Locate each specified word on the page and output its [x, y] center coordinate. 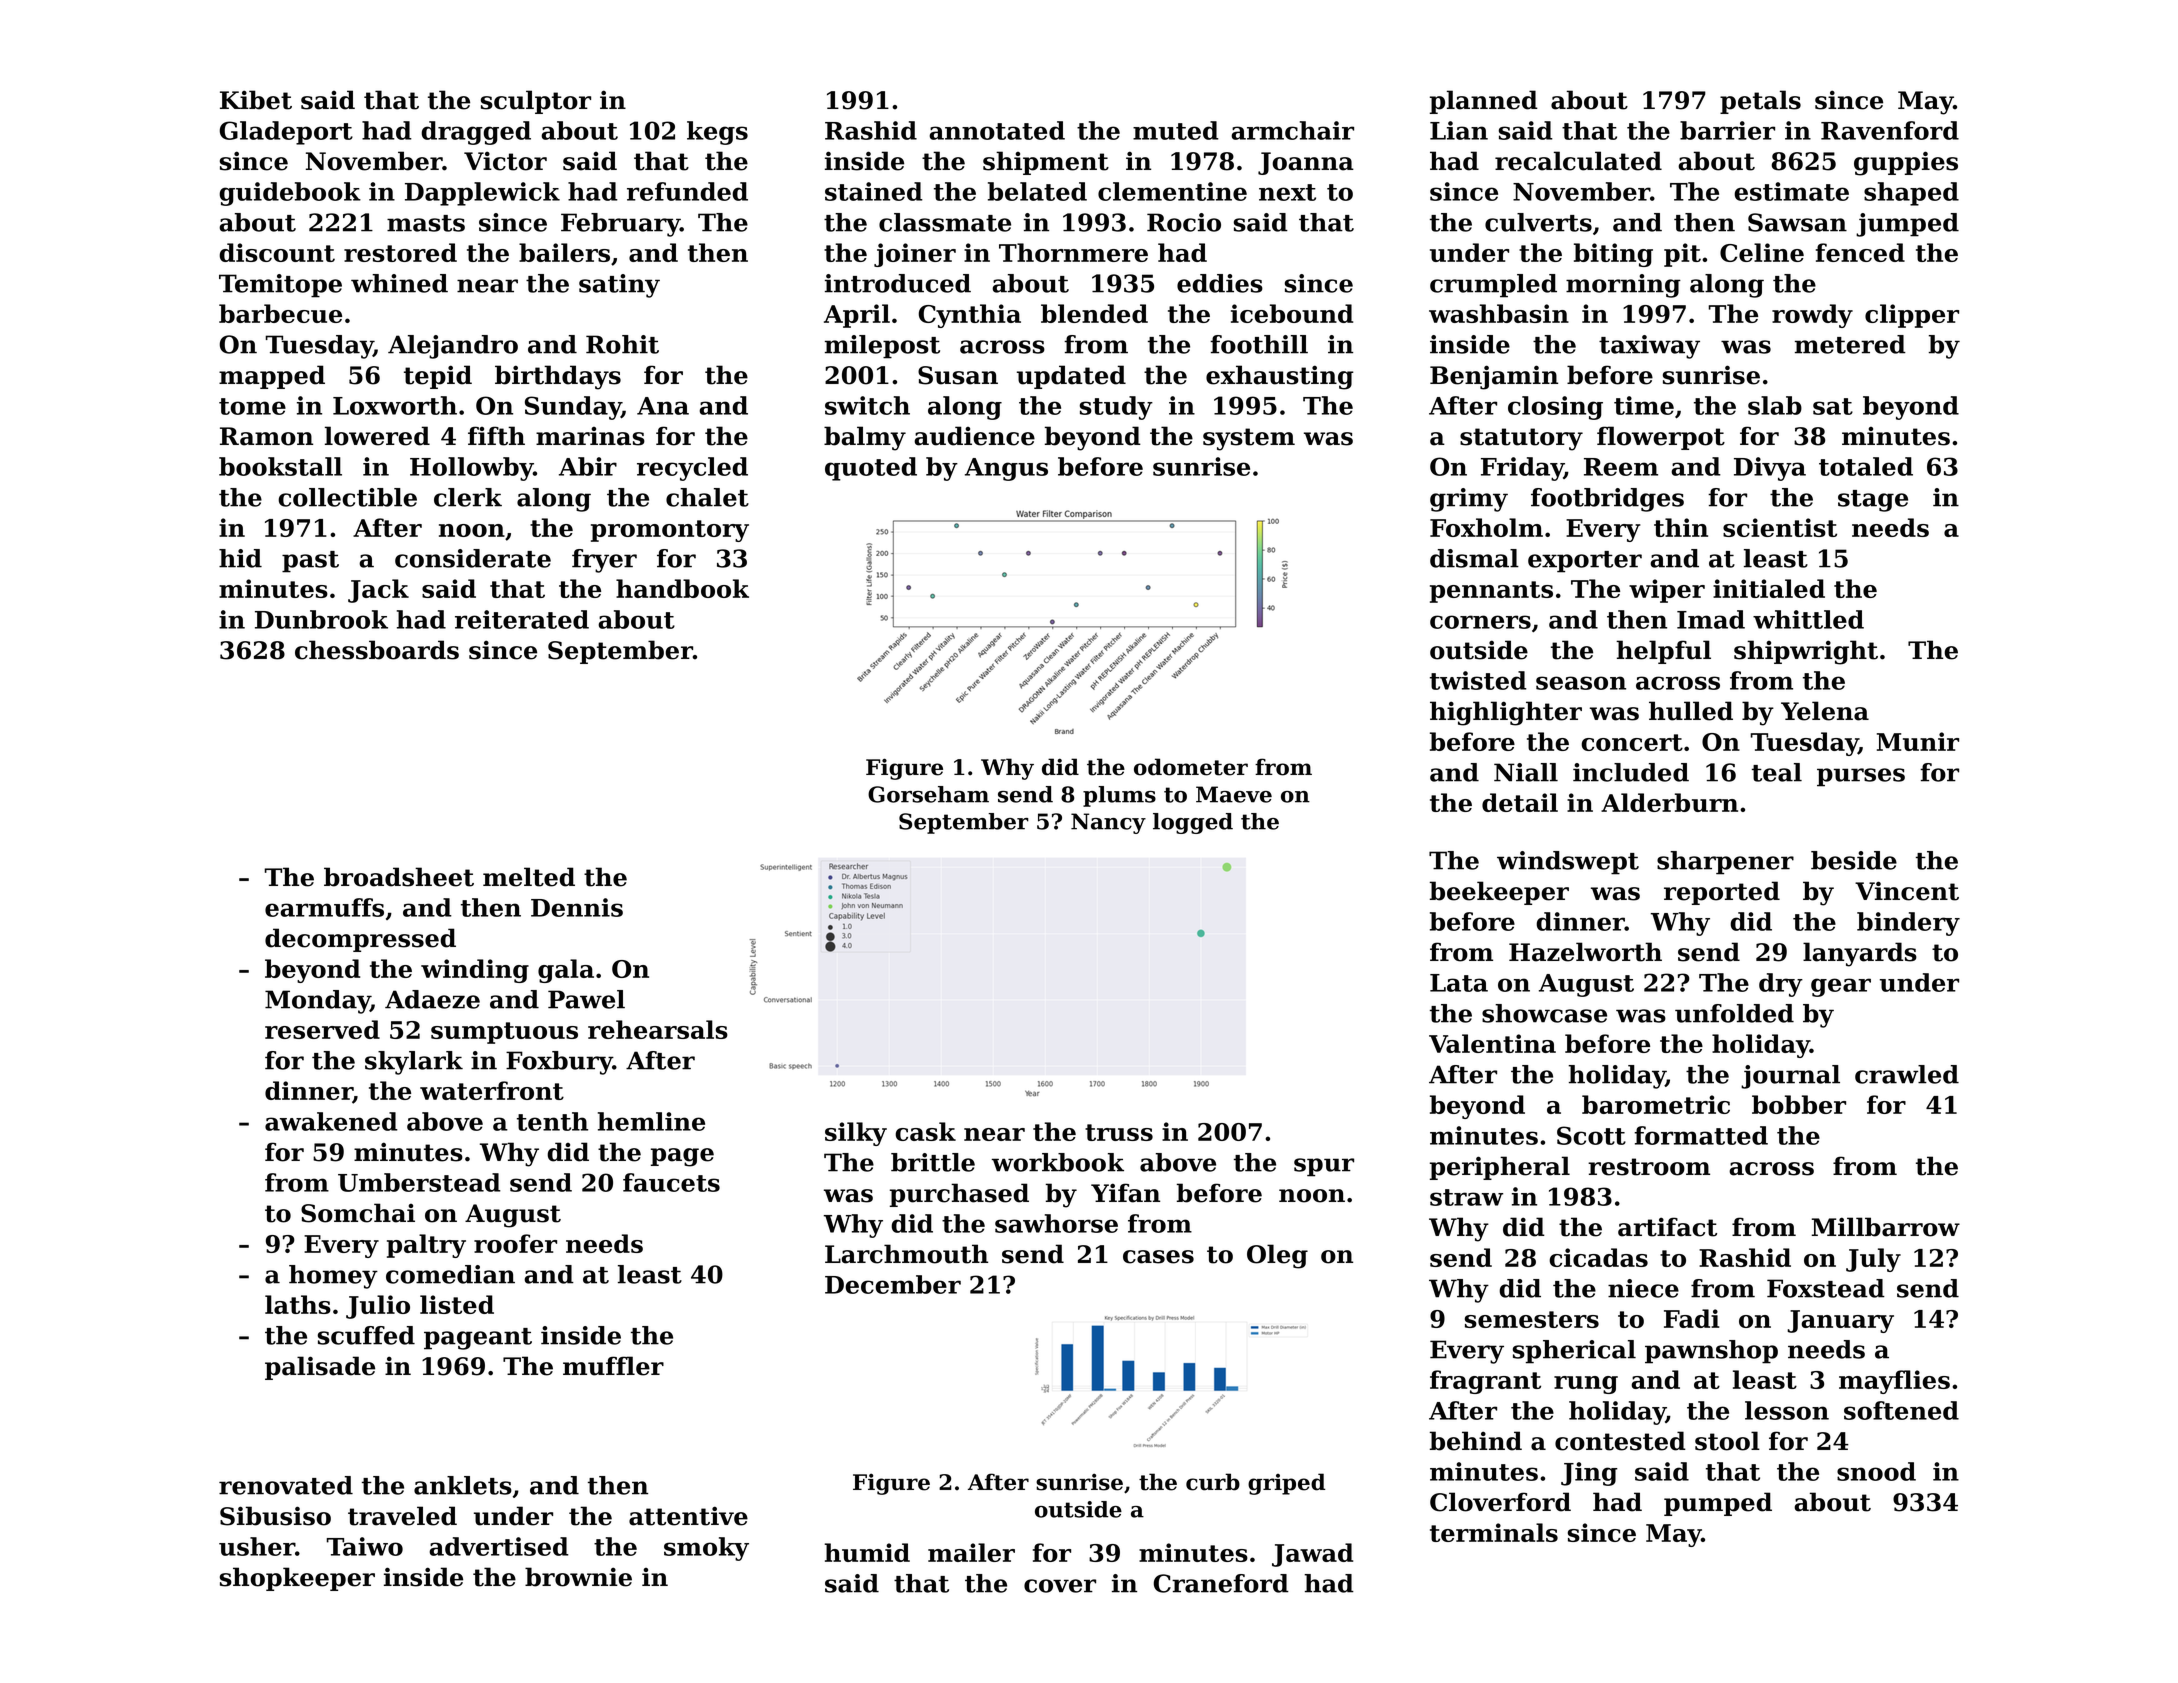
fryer [604, 561]
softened [1901, 1410]
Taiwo [365, 1546]
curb [1213, 1482]
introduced [898, 283]
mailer [971, 1552]
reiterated [522, 619]
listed [457, 1304]
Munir [1918, 741]
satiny [619, 286]
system [1249, 439]
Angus [1006, 469]
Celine [1762, 252]
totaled [1866, 466]
